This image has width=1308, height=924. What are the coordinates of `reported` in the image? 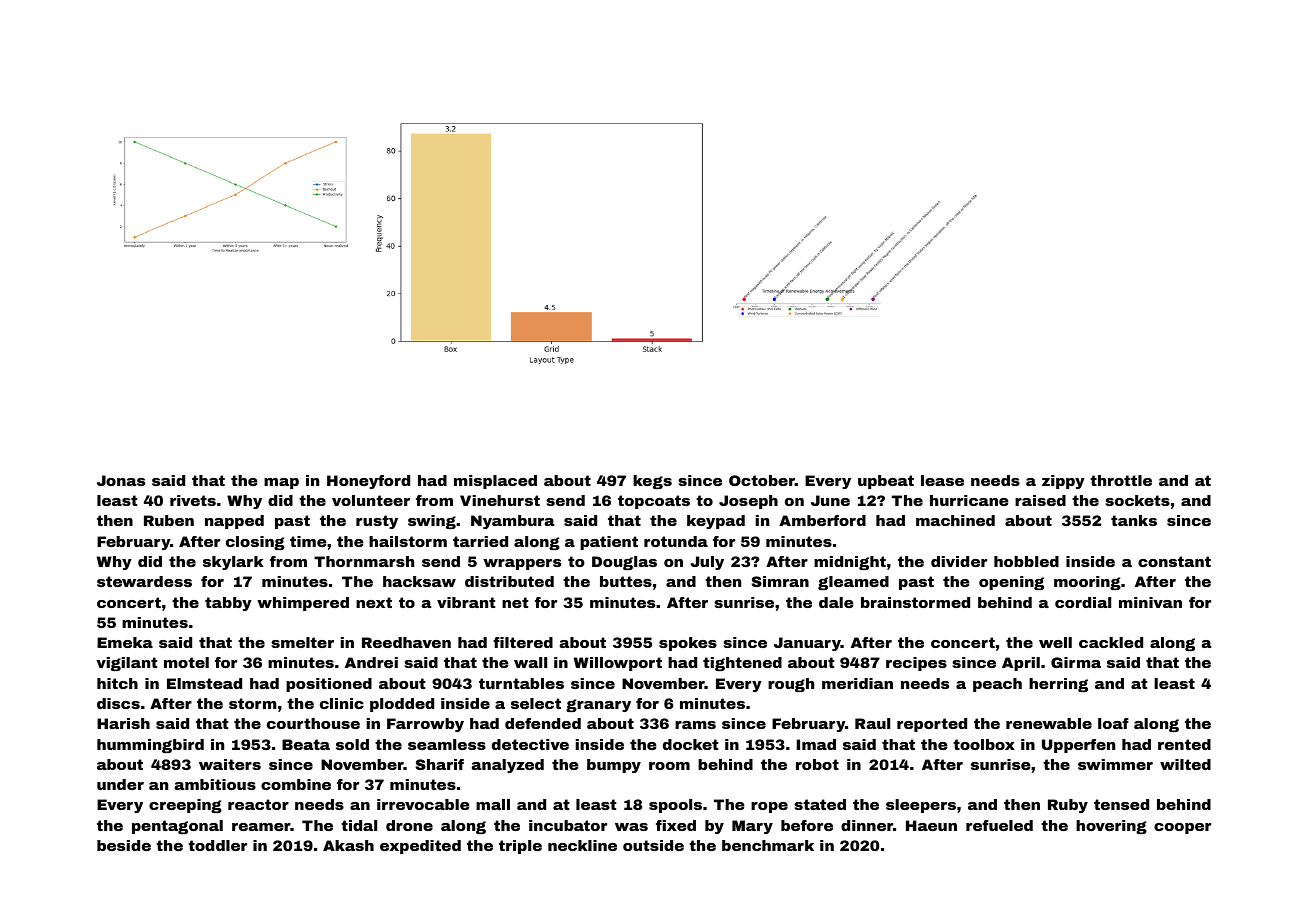 It's located at (932, 725).
